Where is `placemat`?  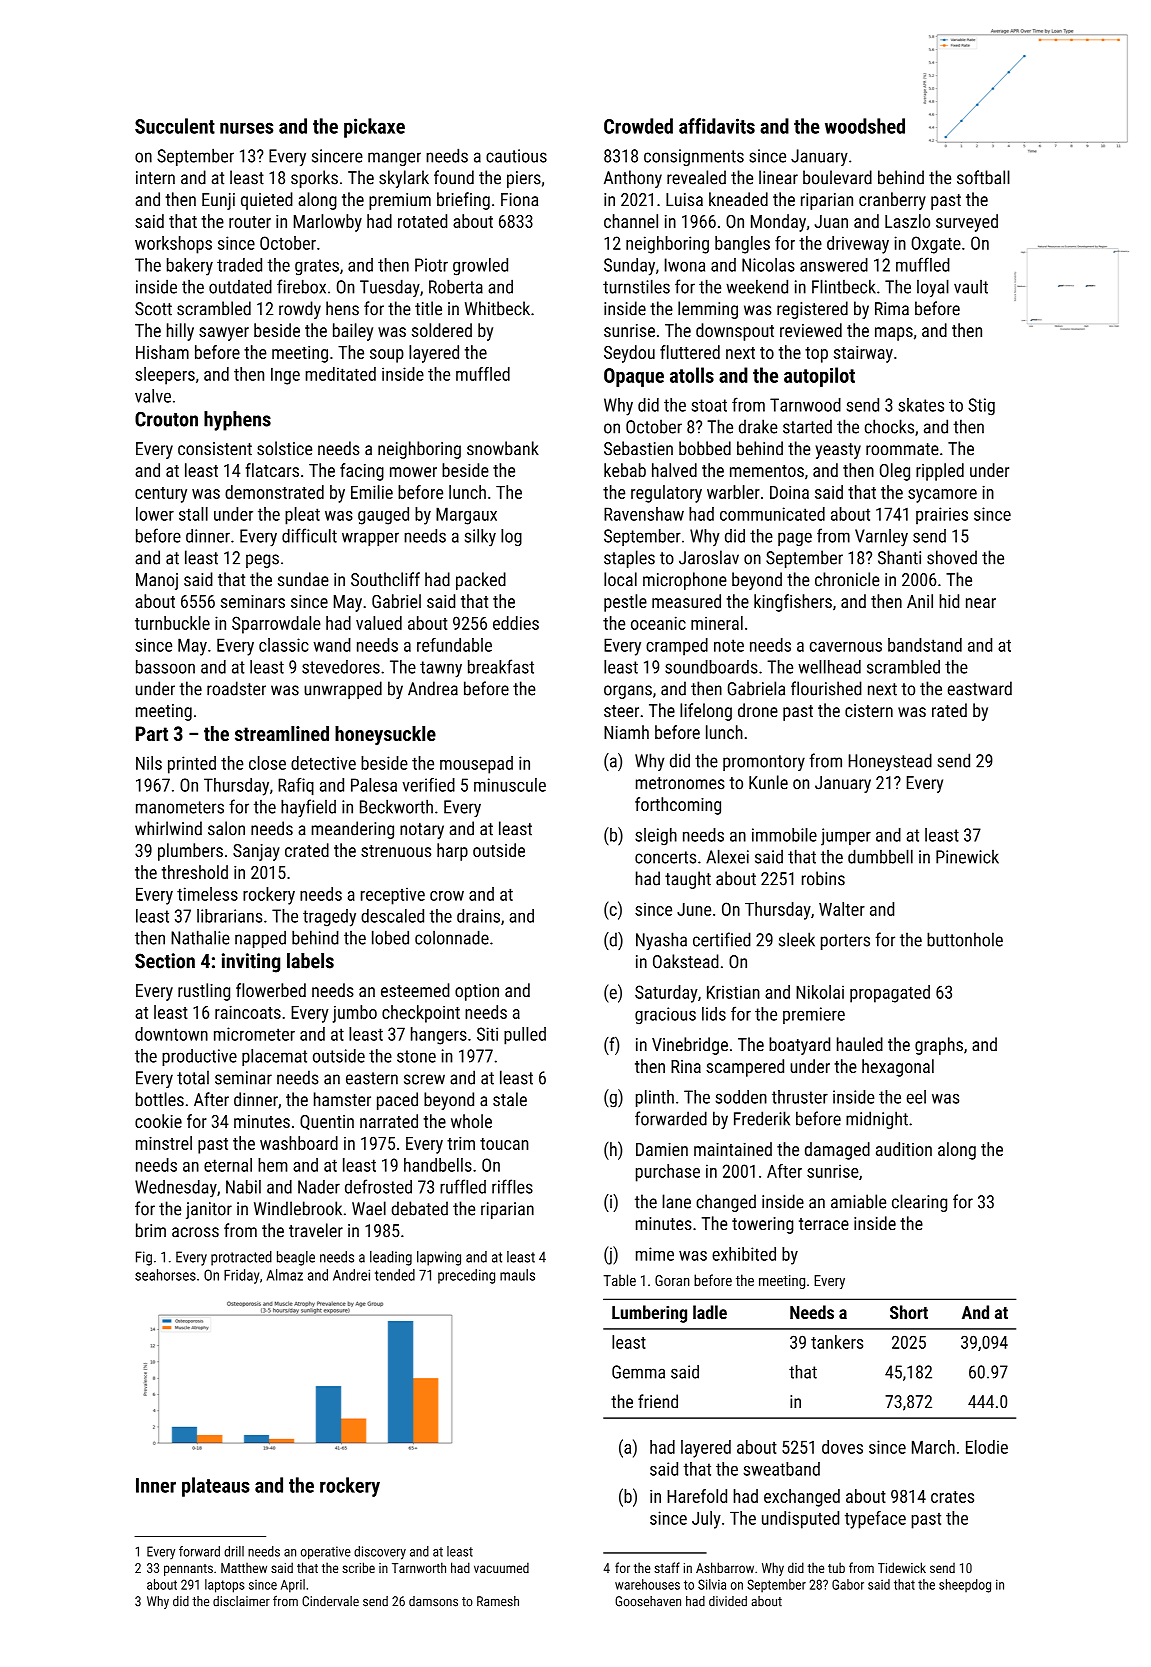 placemat is located at coordinates (274, 1057).
